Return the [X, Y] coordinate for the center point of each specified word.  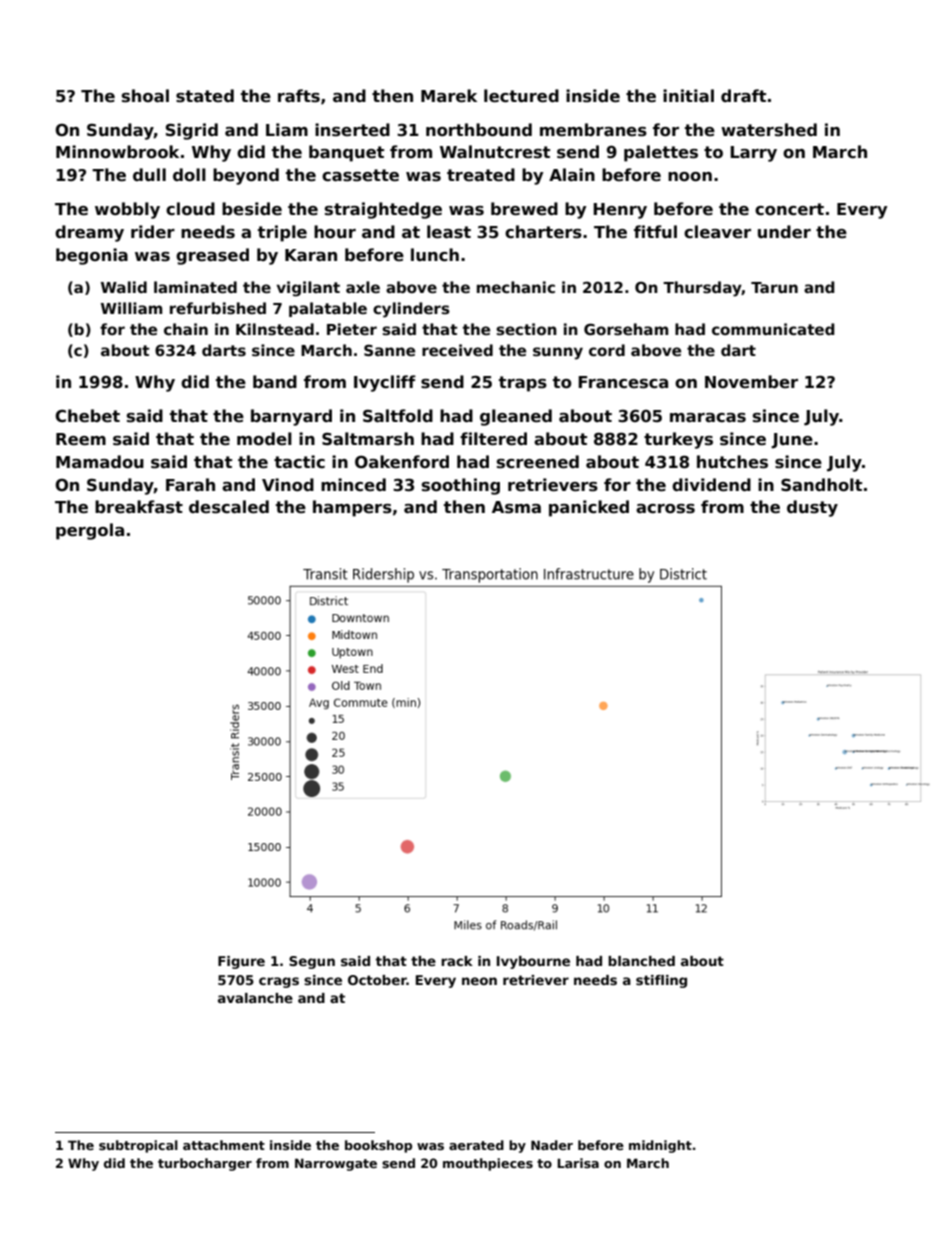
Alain [572, 174]
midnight [660, 1146]
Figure [241, 962]
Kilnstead [275, 329]
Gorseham [626, 329]
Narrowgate [336, 1164]
